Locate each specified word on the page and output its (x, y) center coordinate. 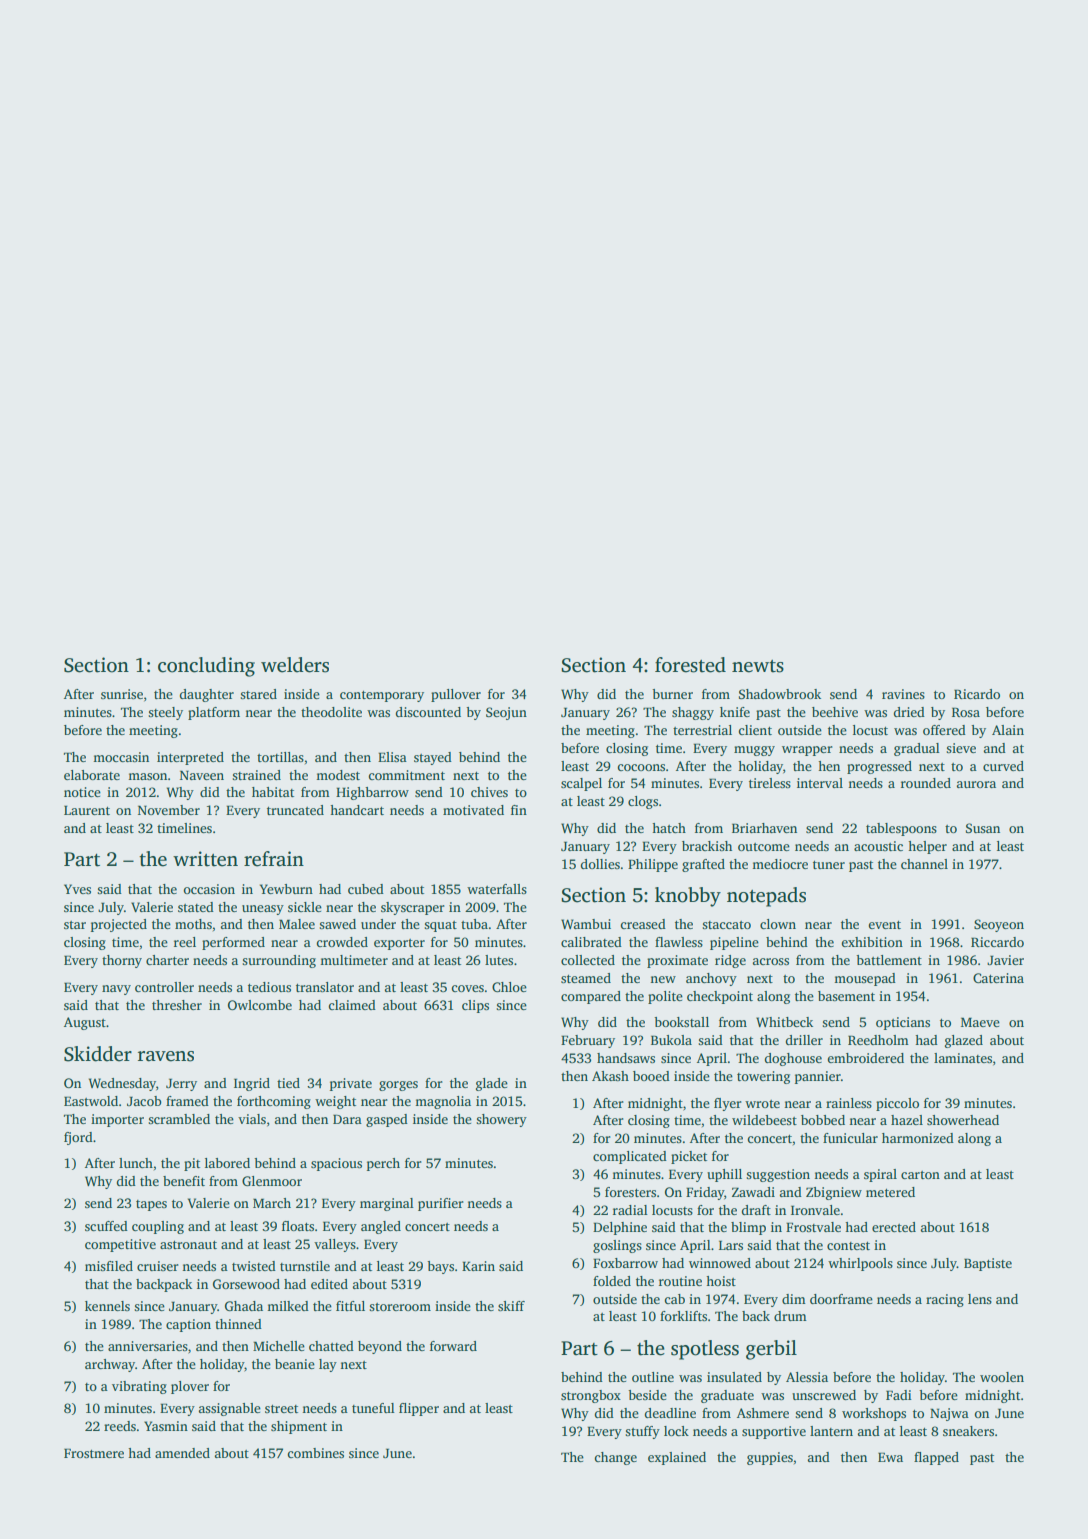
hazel (907, 1120)
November (169, 810)
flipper (419, 1409)
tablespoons (901, 829)
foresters (630, 1192)
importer (117, 1120)
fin (519, 810)
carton (920, 1175)
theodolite (331, 712)
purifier (441, 1204)
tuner (829, 865)
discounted (428, 712)
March (272, 1203)
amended (182, 1453)
